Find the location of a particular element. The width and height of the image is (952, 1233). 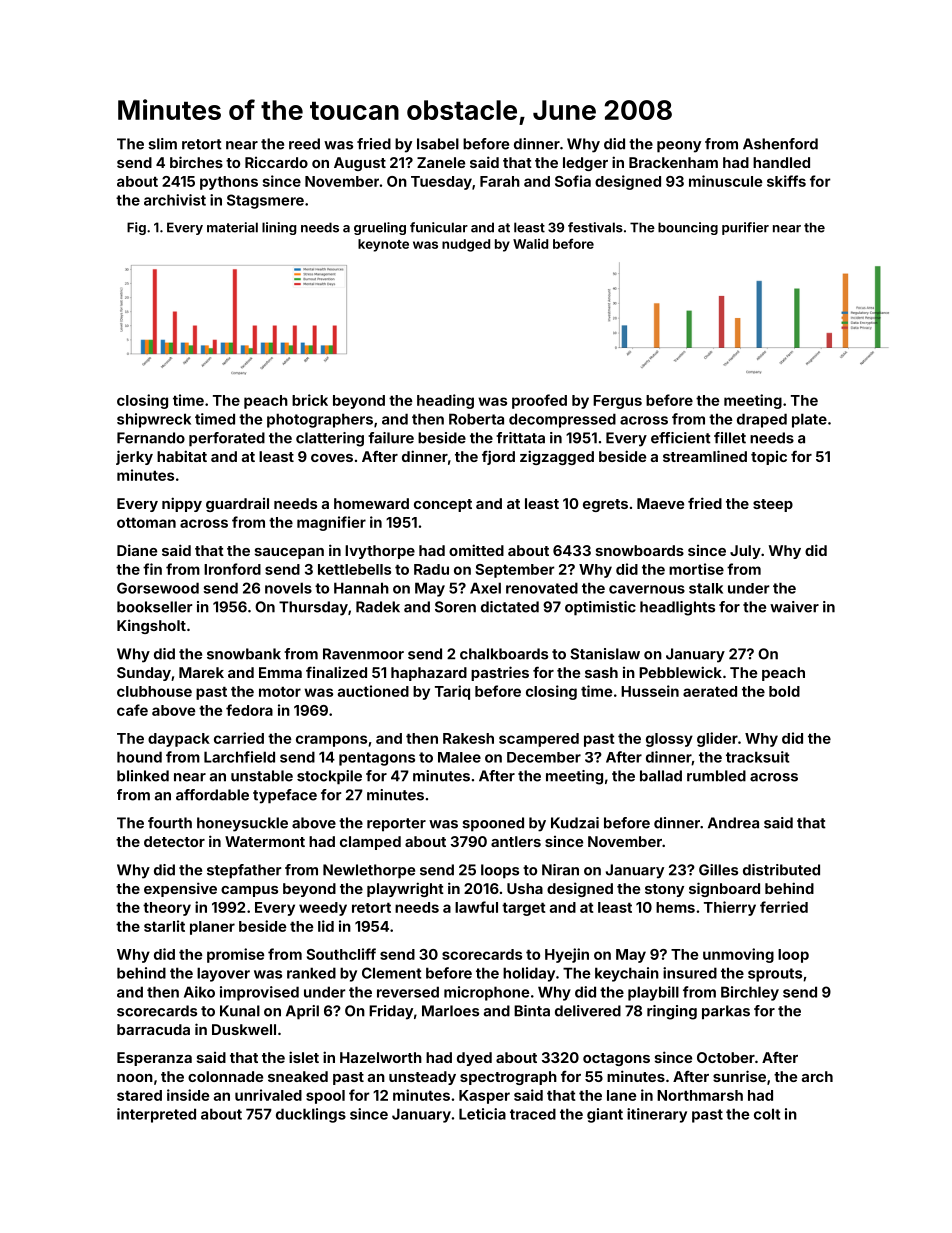

tracksuit is located at coordinates (757, 757).
